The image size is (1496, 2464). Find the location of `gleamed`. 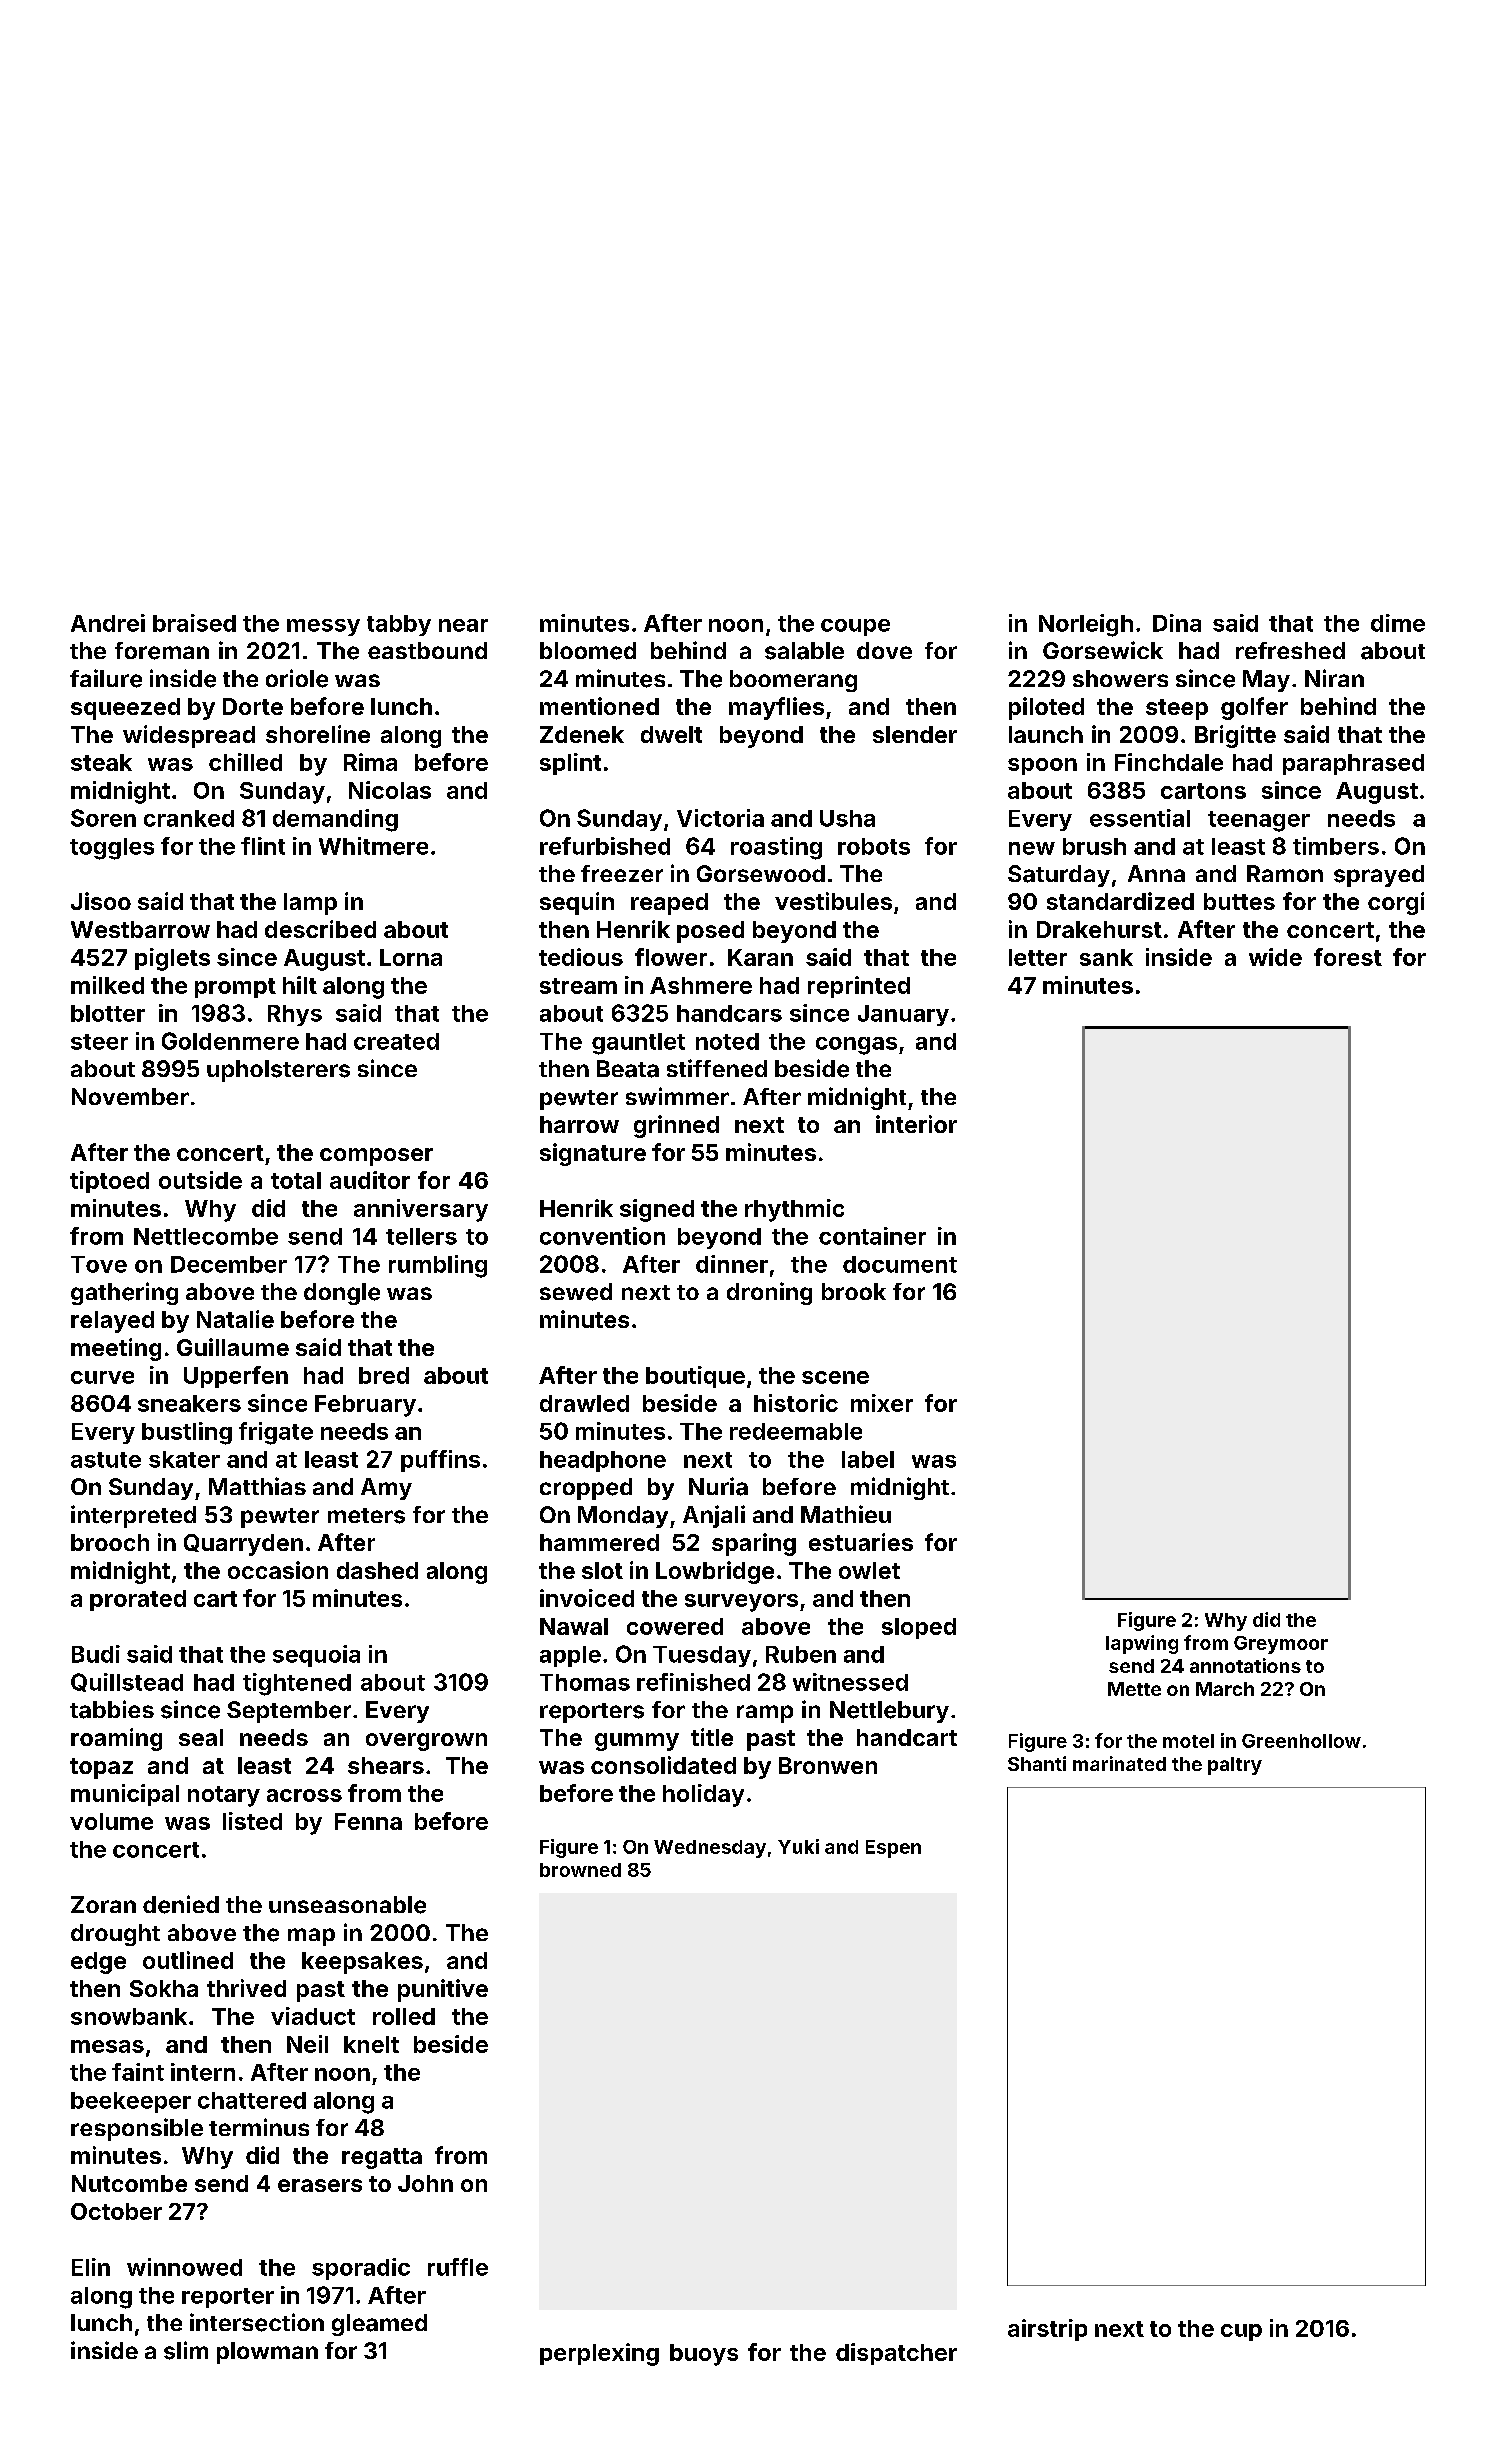

gleamed is located at coordinates (379, 2325).
